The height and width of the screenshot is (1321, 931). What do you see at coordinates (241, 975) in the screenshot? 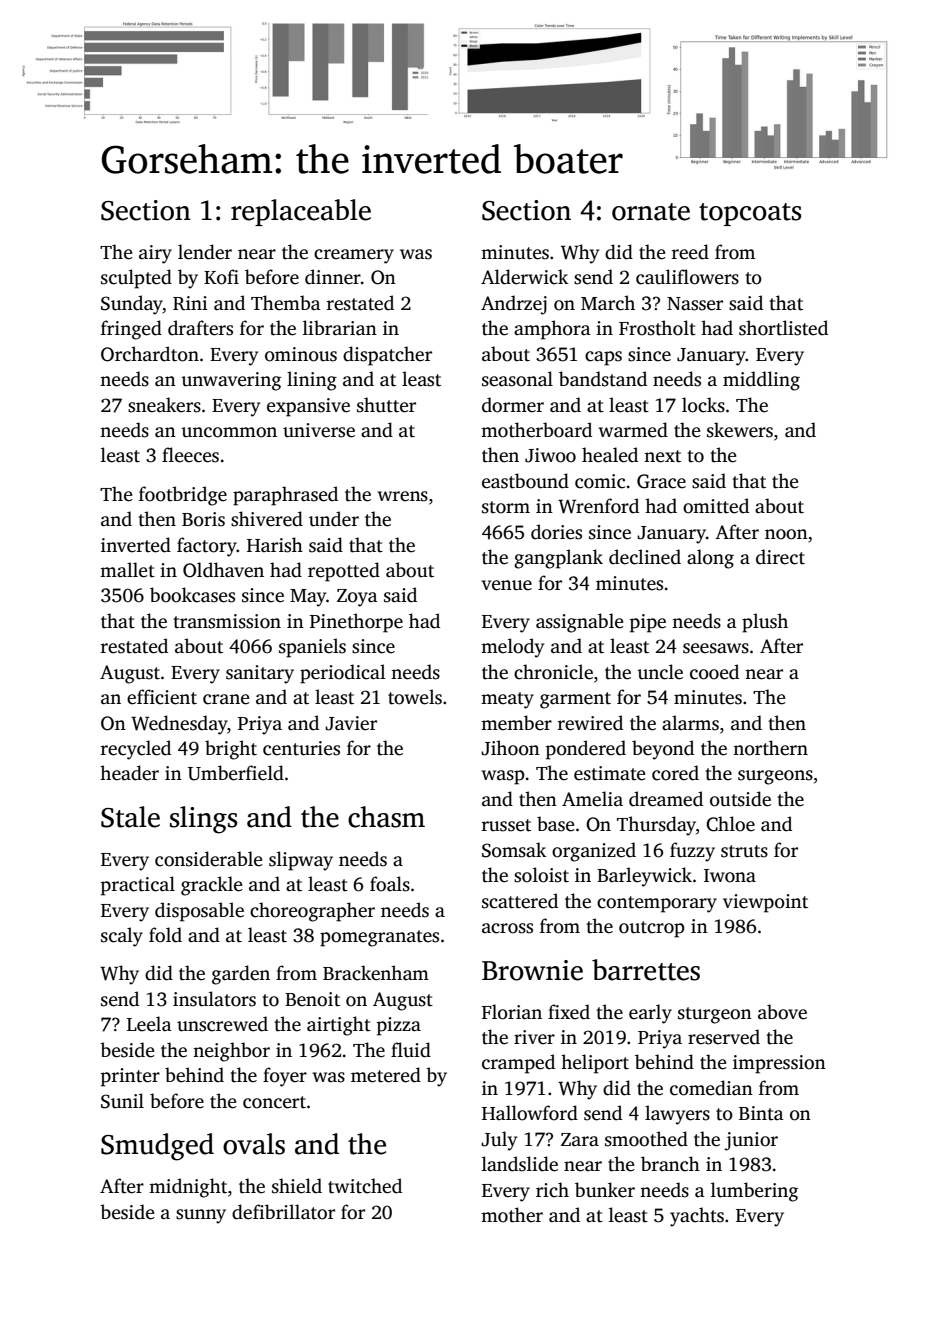
I see `garden` at bounding box center [241, 975].
